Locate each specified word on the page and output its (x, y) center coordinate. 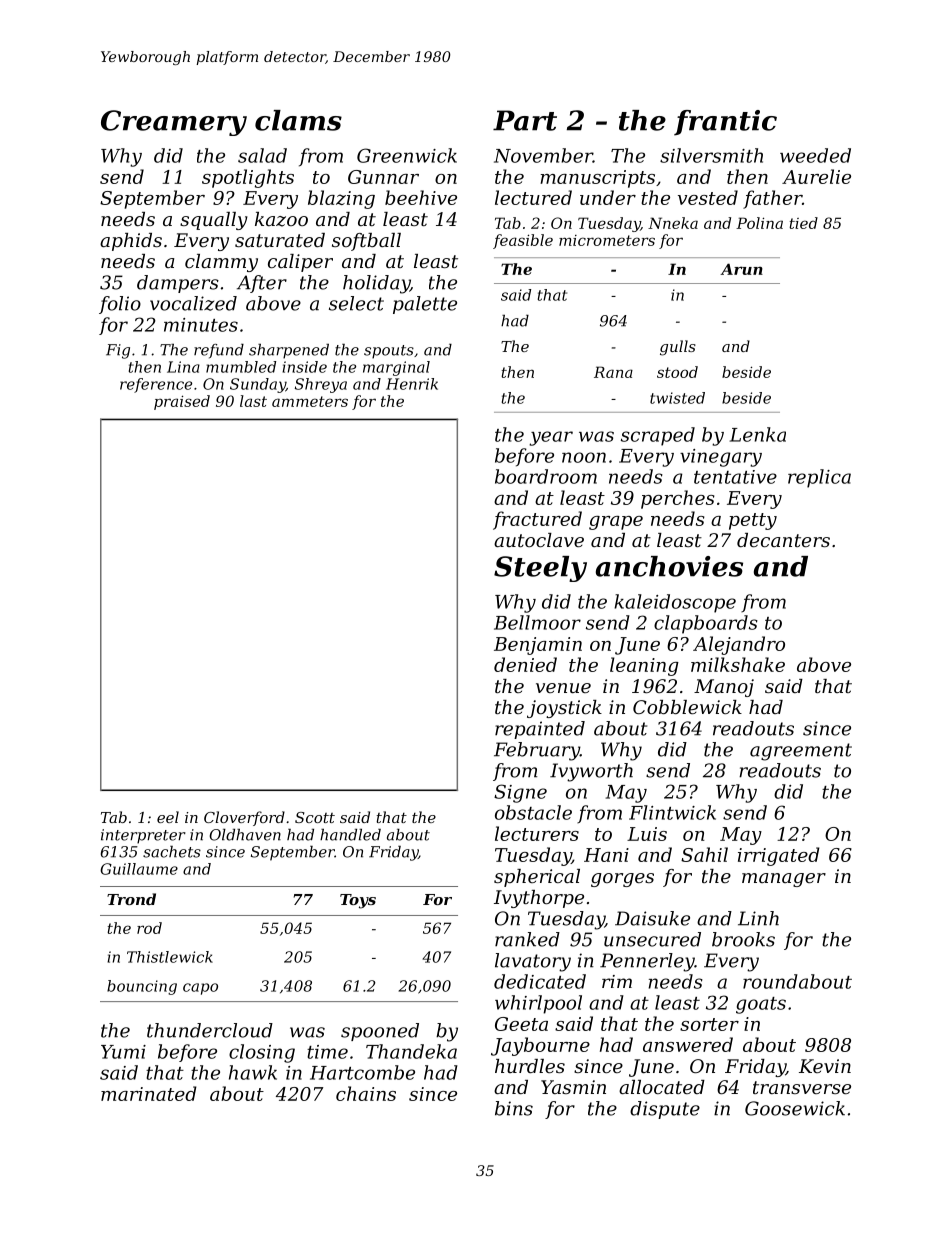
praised (182, 402)
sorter (709, 1024)
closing (262, 1053)
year (551, 438)
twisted (677, 398)
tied (803, 223)
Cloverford (244, 818)
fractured (537, 520)
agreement (801, 752)
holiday (376, 284)
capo (200, 989)
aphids (131, 242)
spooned (380, 1032)
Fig (118, 351)
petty (753, 521)
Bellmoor (537, 622)
